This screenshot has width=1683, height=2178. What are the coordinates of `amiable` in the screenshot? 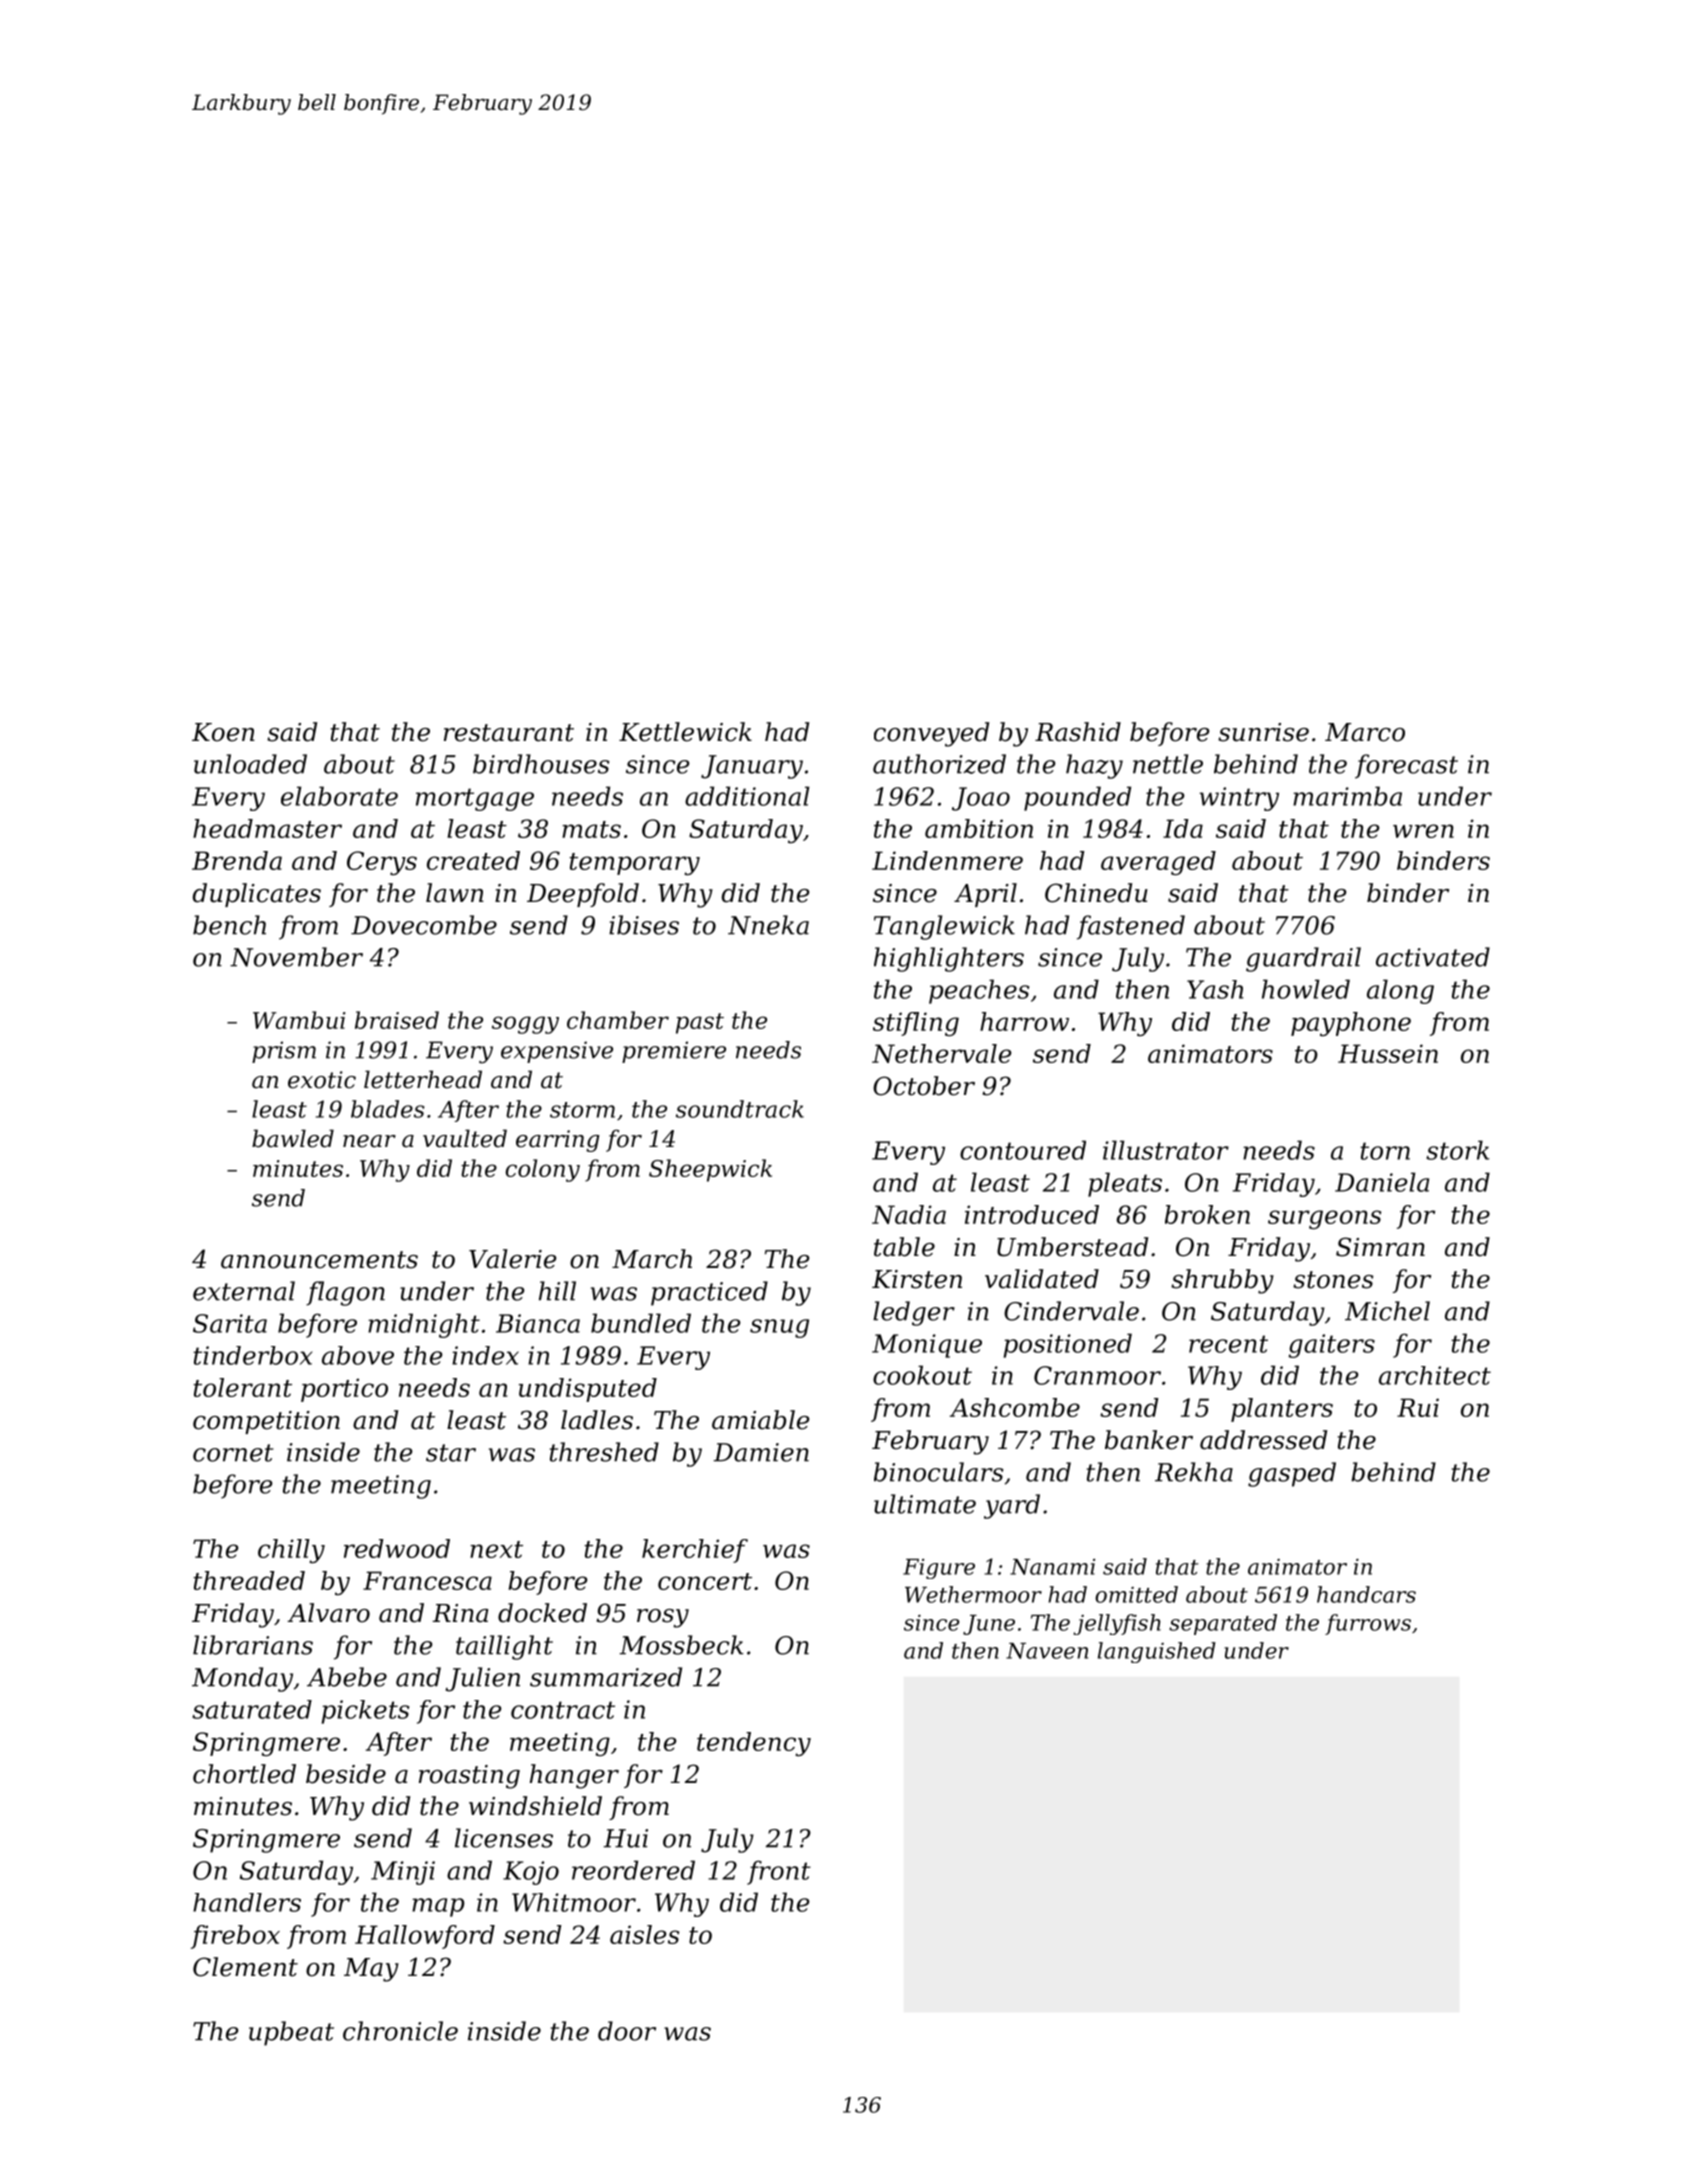 It's located at (760, 1420).
